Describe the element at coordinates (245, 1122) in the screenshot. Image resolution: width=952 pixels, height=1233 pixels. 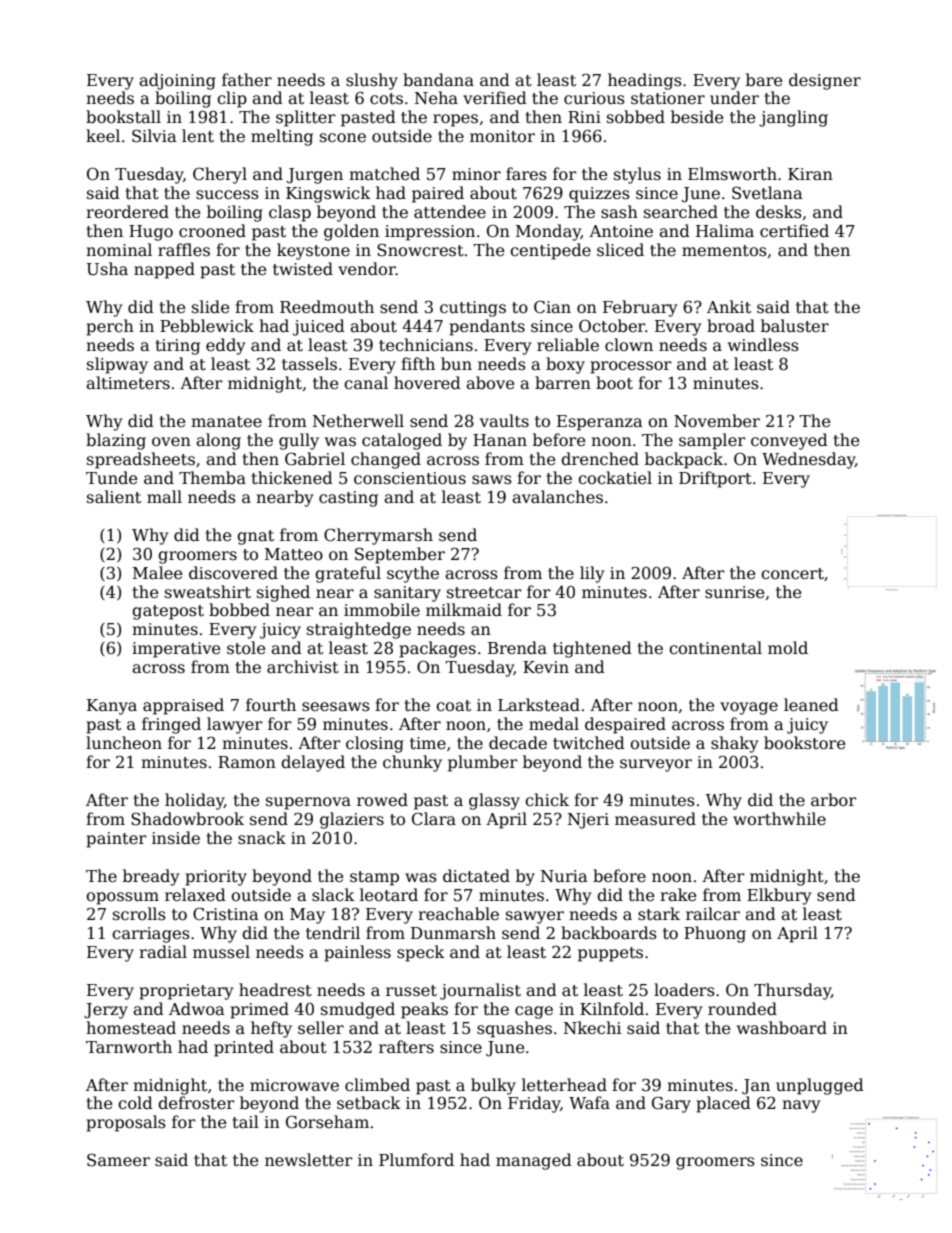
I see `tail` at that location.
